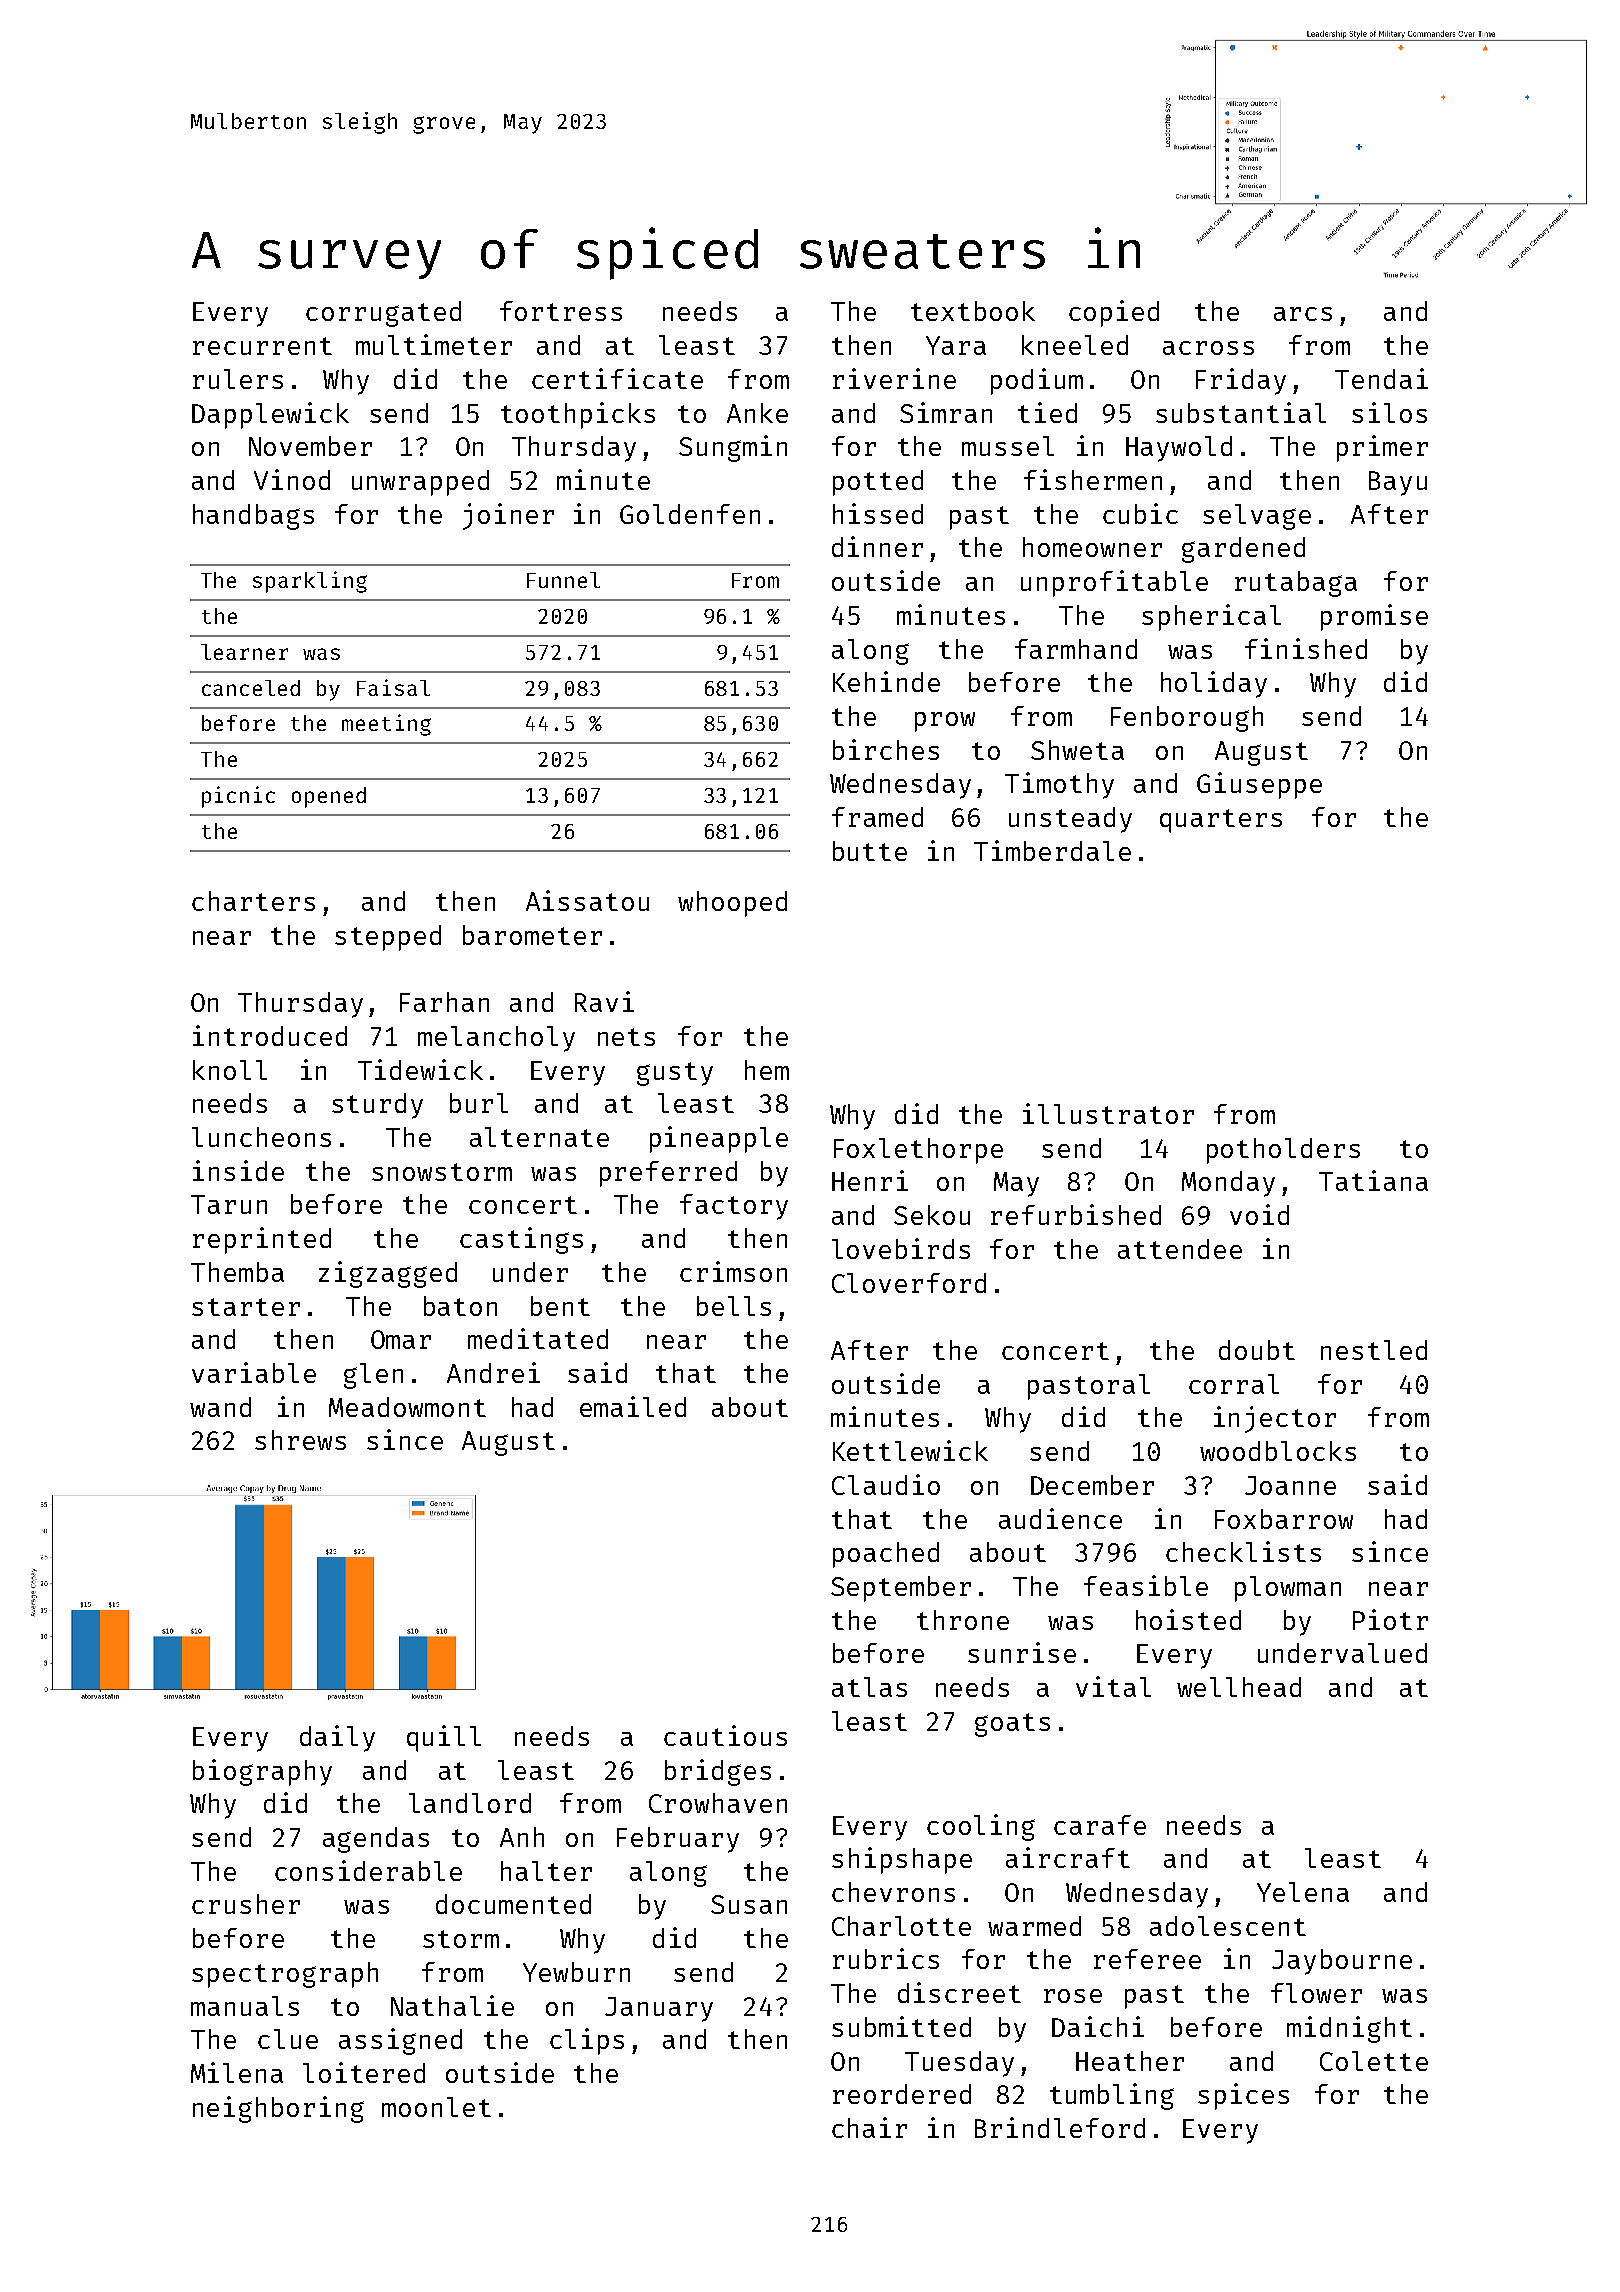 This screenshot has width=1620, height=2292. What do you see at coordinates (973, 311) in the screenshot?
I see `textbook` at bounding box center [973, 311].
